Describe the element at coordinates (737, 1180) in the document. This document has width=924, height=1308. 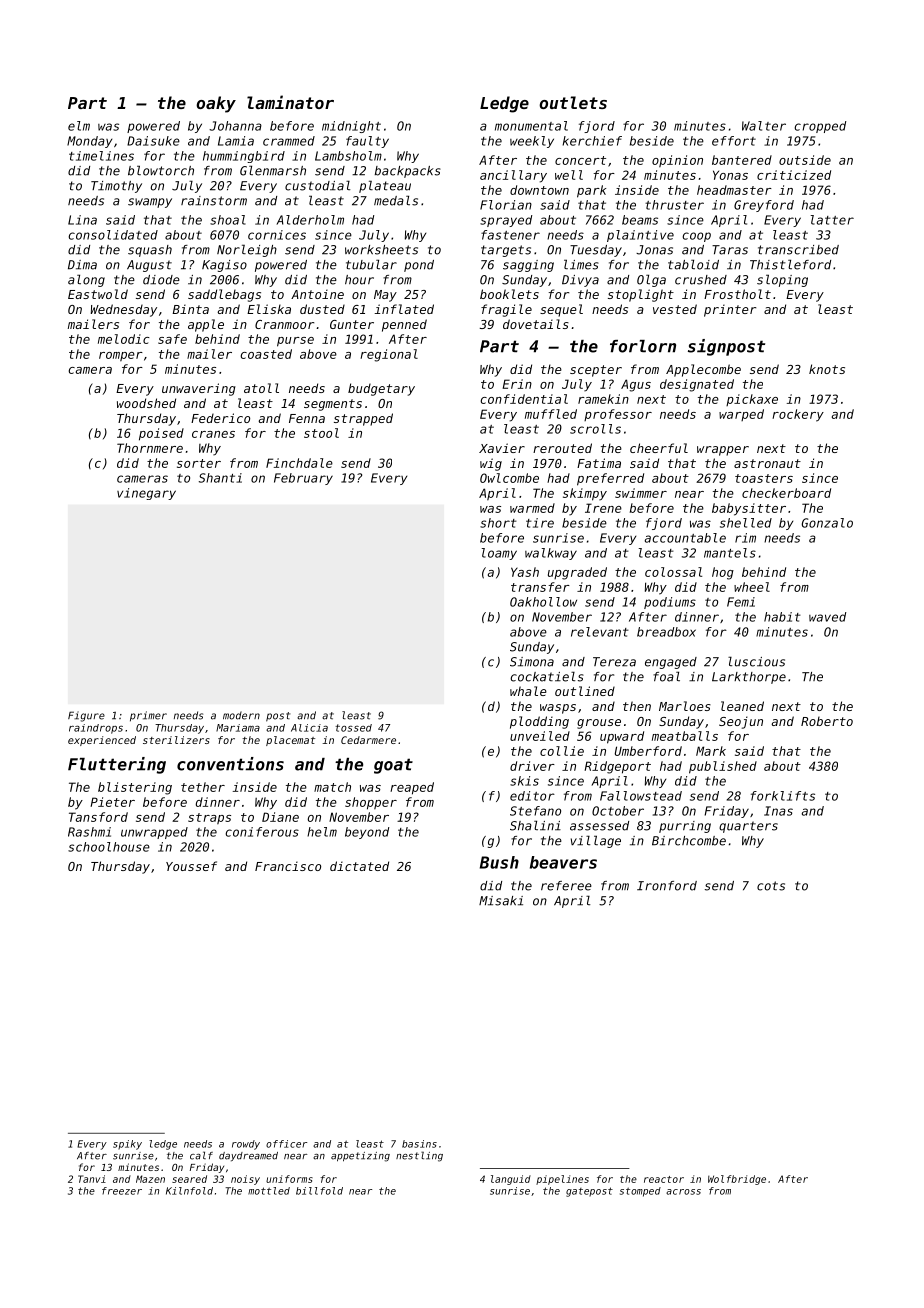
I see `Wolfbridge` at that location.
